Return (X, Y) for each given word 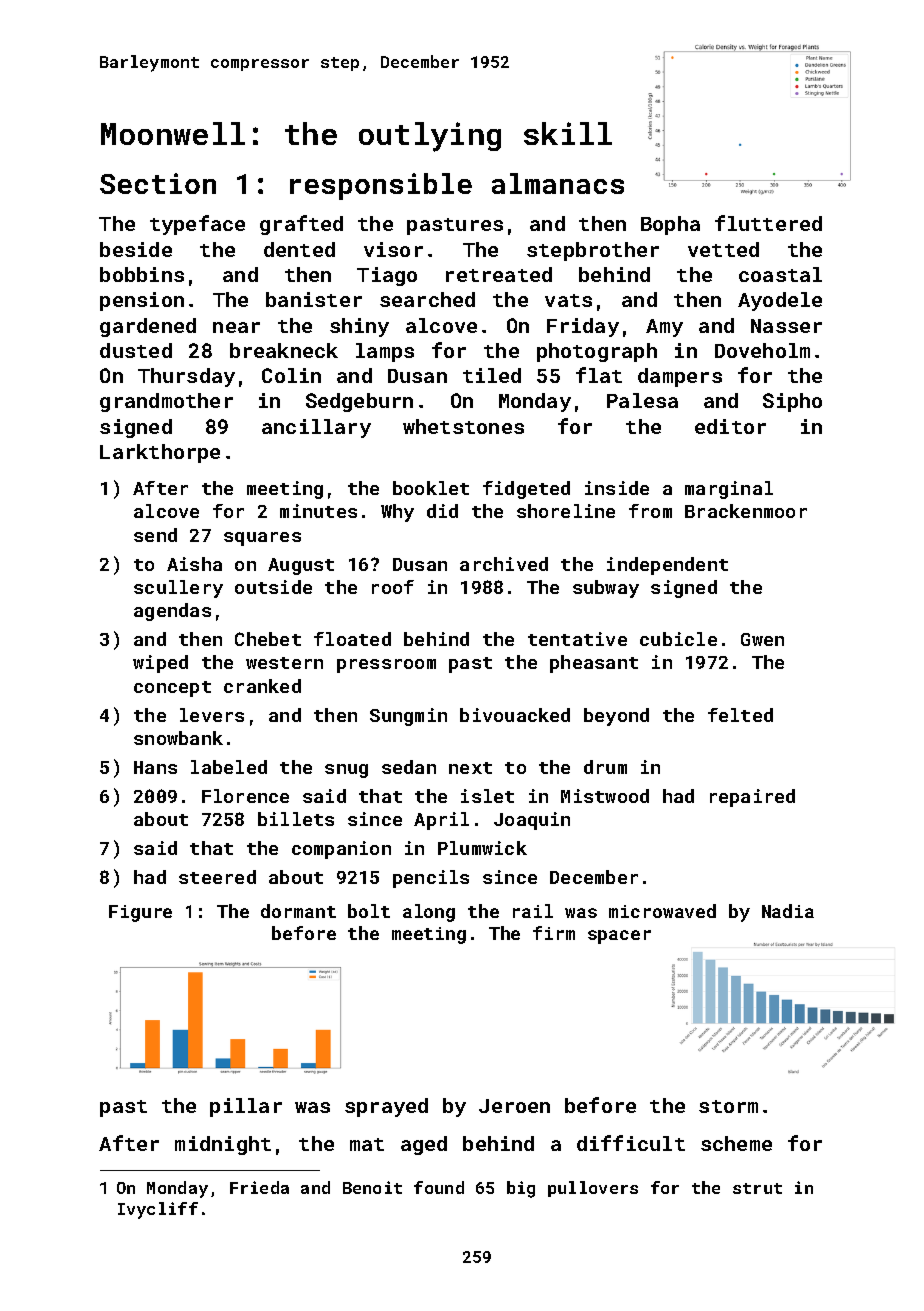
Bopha (670, 225)
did (442, 511)
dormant (298, 911)
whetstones (463, 426)
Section (158, 183)
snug (346, 771)
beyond (616, 717)
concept (172, 689)
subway (606, 589)
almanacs (558, 183)
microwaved (662, 911)
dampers (680, 377)
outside (273, 587)
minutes (318, 511)
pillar (246, 1107)
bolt (369, 911)
